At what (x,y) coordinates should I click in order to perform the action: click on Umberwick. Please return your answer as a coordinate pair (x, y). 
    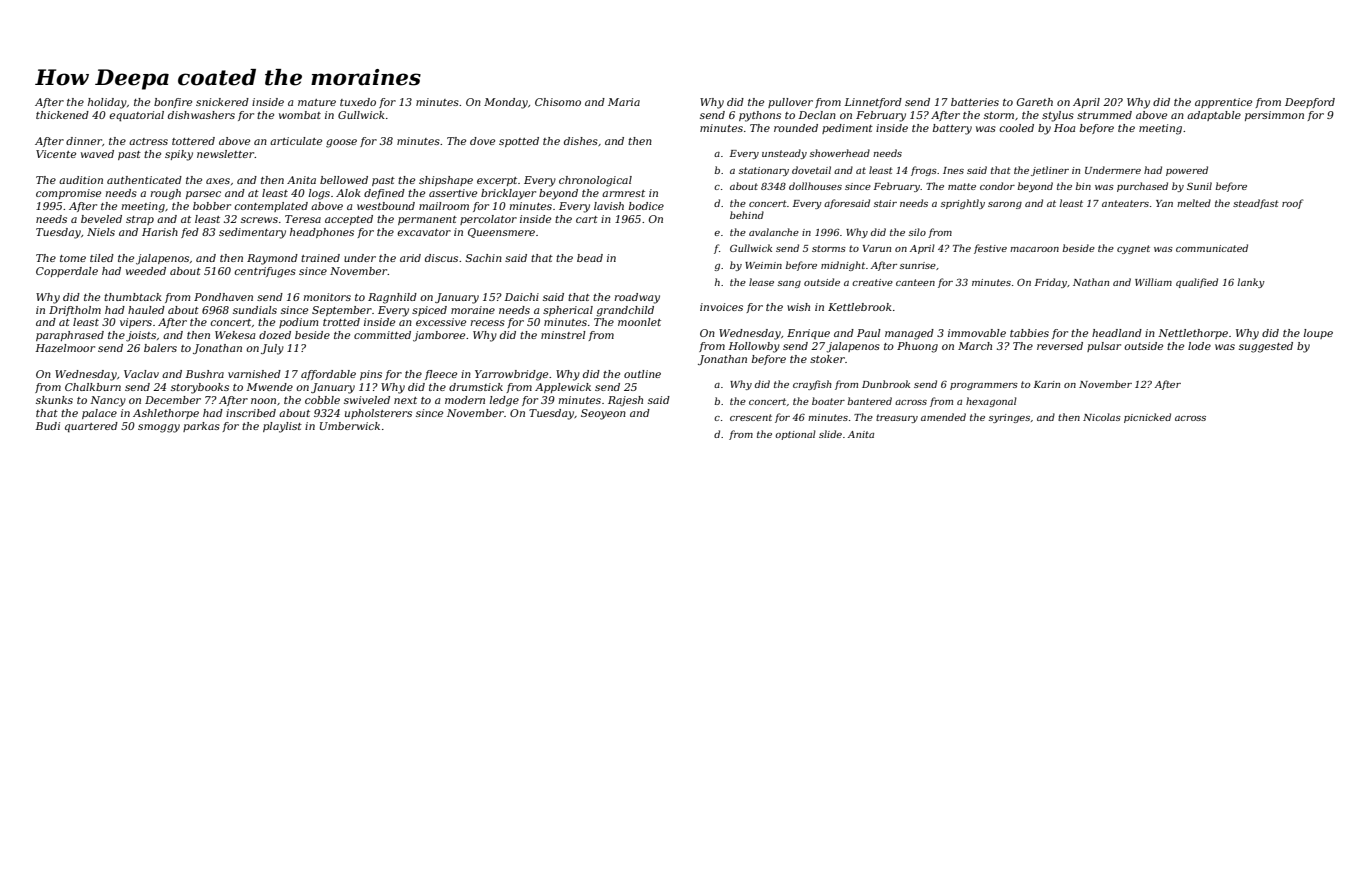
    Looking at the image, I should click on (350, 426).
